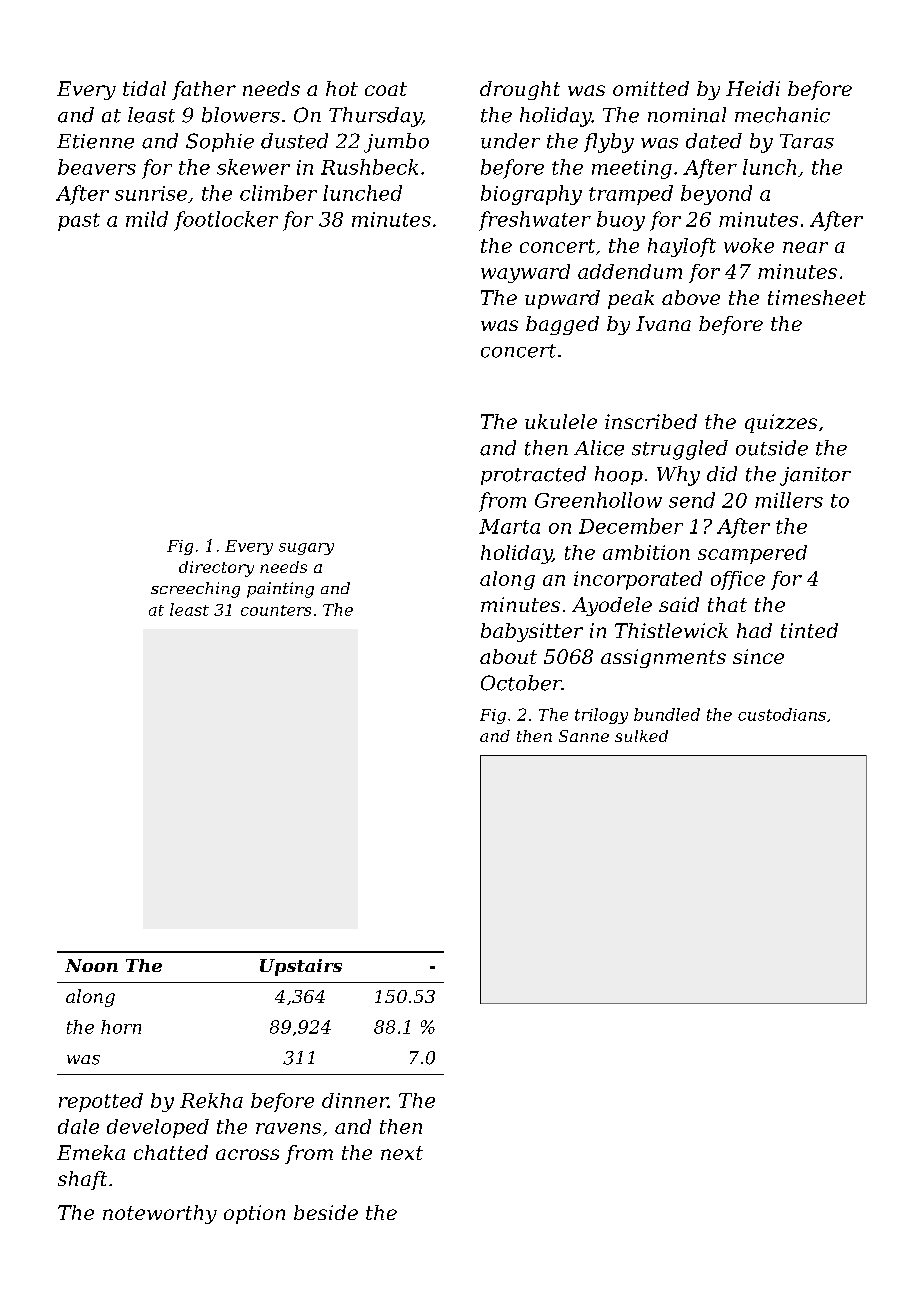  What do you see at coordinates (641, 736) in the screenshot?
I see `sulked` at bounding box center [641, 736].
